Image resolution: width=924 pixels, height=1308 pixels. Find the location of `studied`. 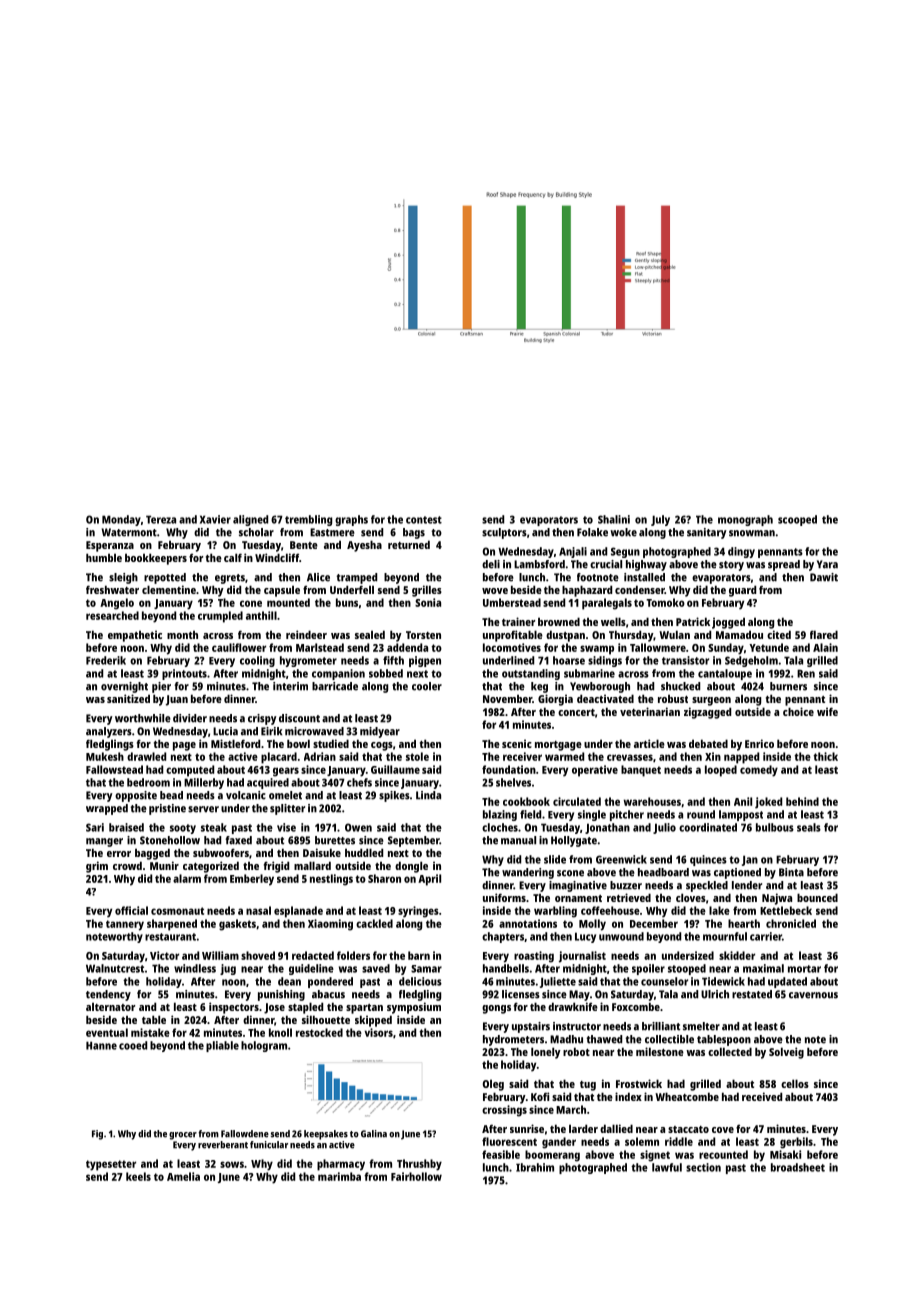

studied is located at coordinates (331, 743).
